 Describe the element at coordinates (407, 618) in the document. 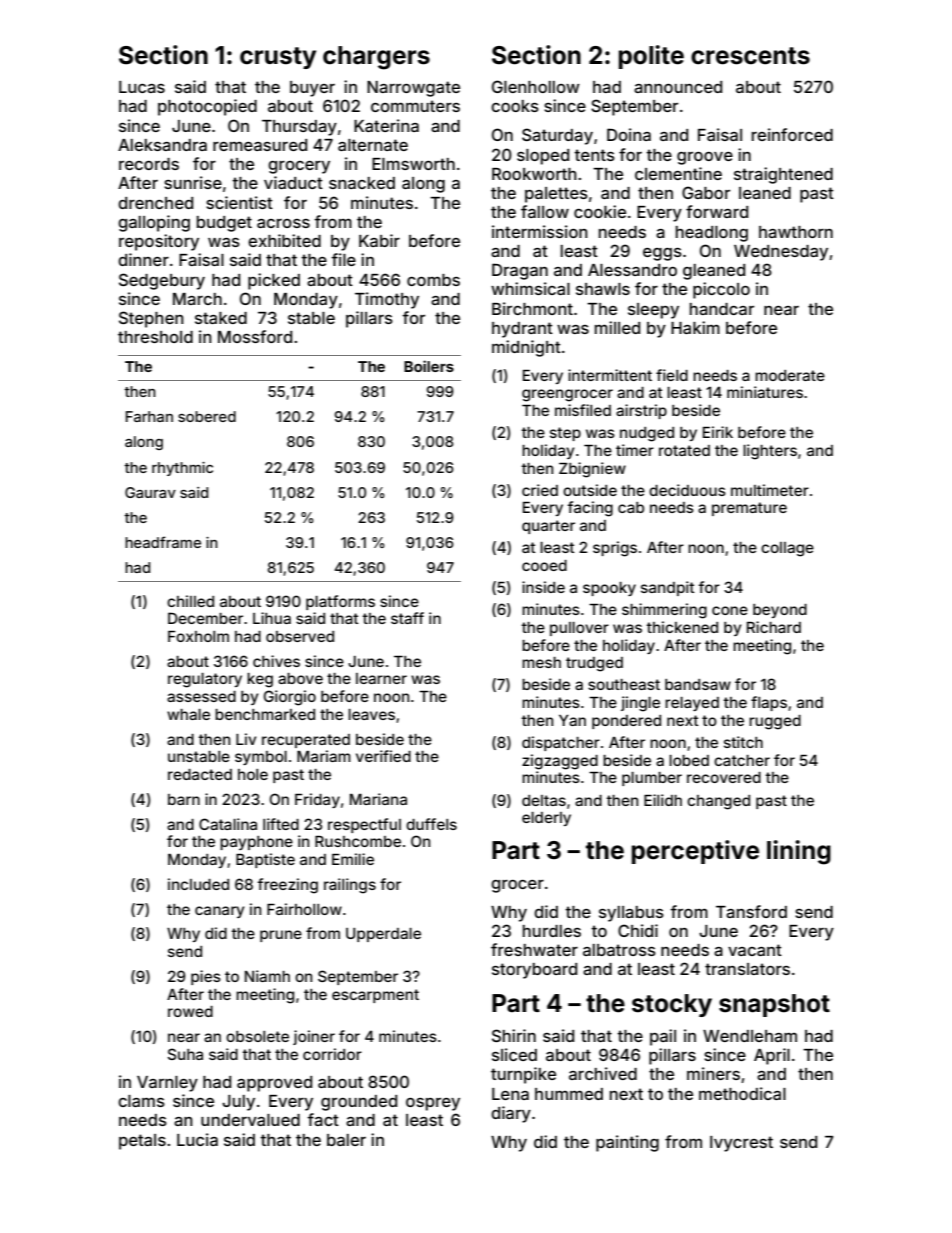

I see `staff` at that location.
